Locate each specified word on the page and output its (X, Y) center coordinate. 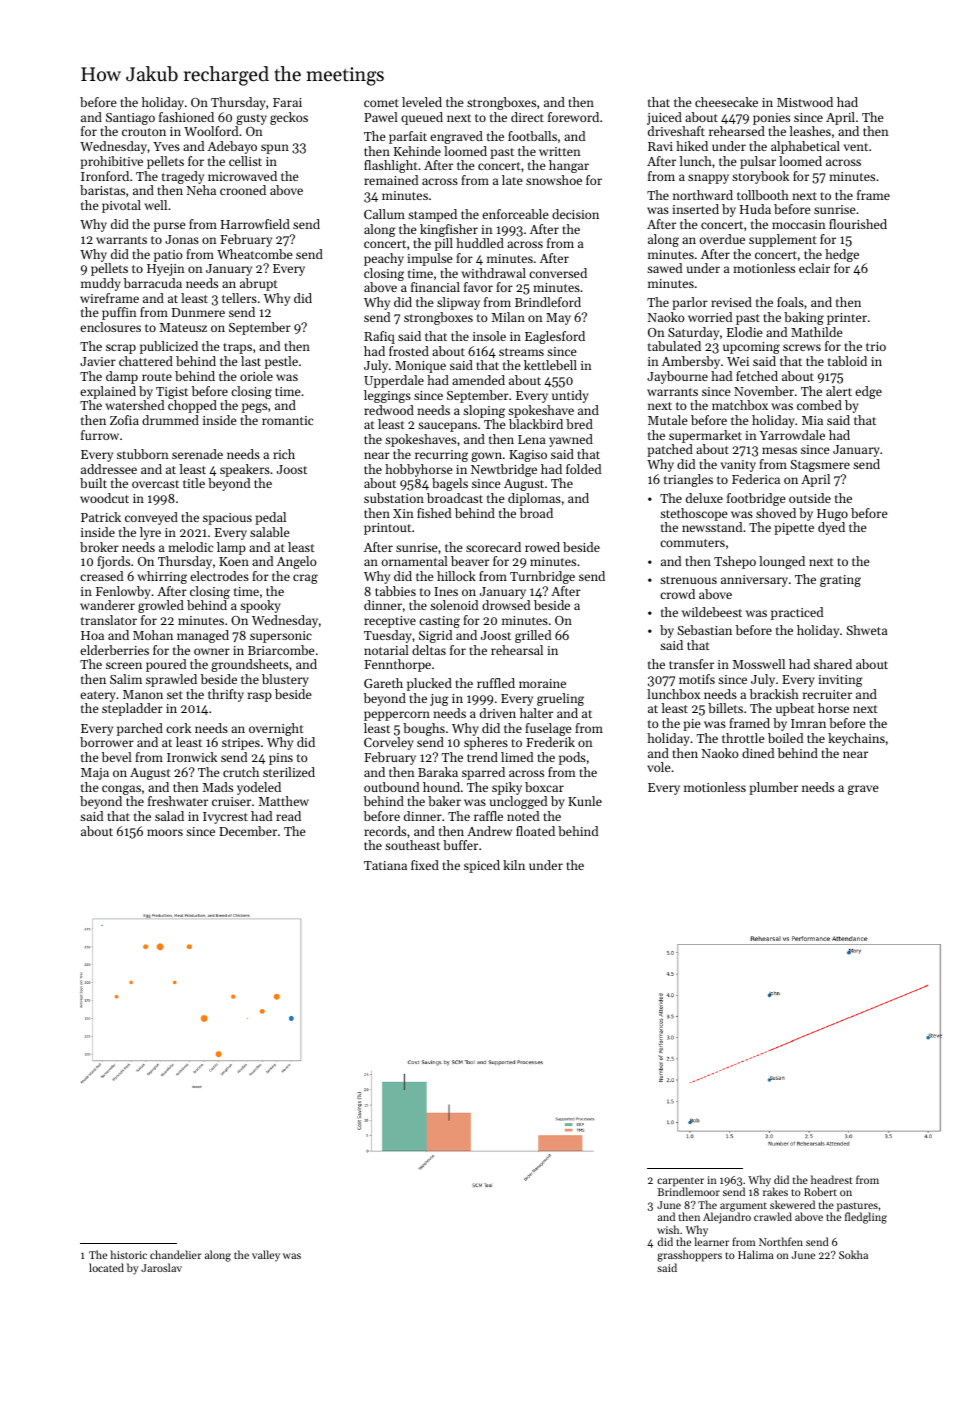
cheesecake (726, 102)
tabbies (395, 591)
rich (284, 454)
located (106, 1267)
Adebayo (232, 147)
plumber (773, 788)
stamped (432, 215)
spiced (482, 866)
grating (840, 581)
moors (165, 832)
